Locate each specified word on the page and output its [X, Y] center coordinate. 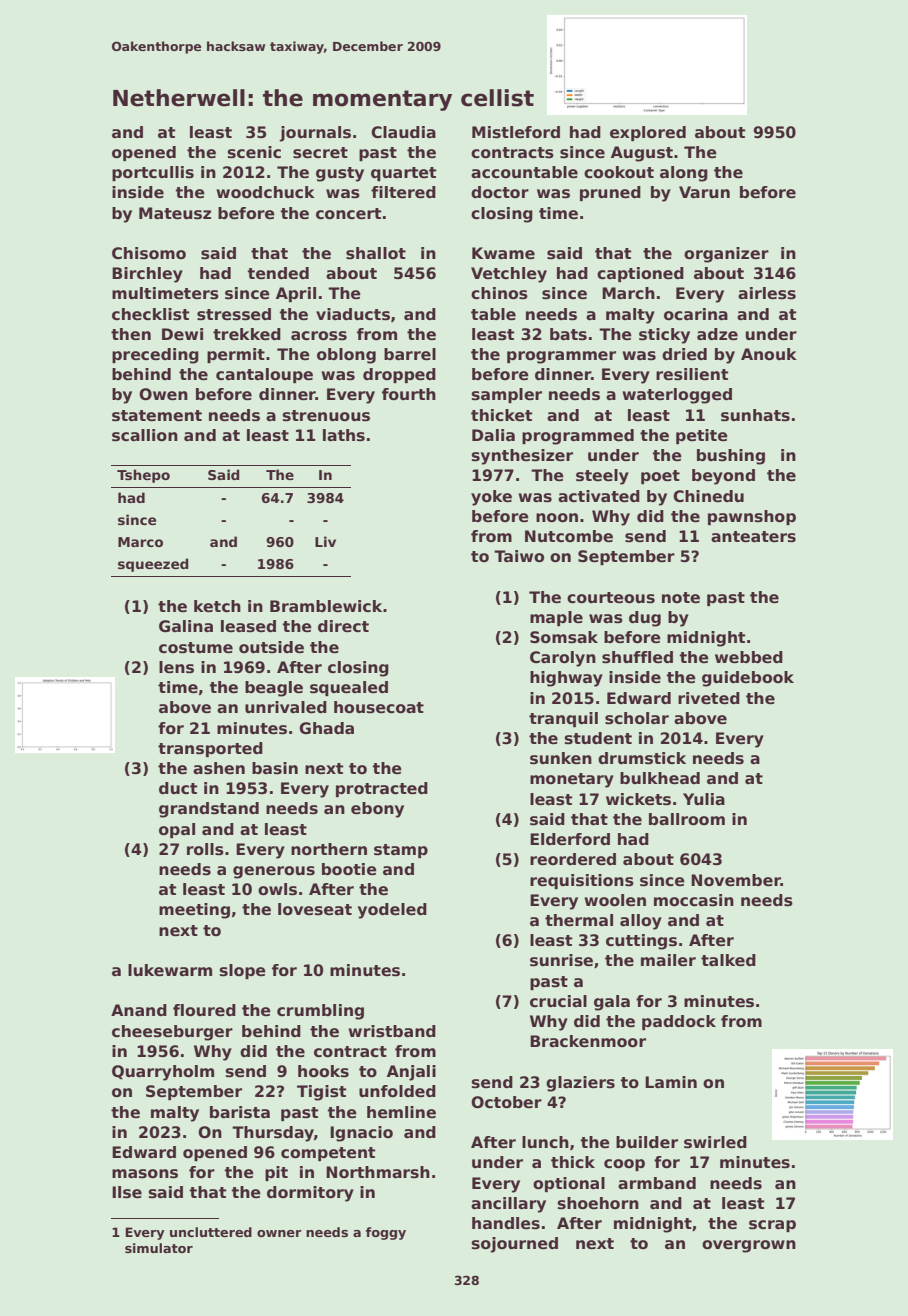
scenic [254, 152]
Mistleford [516, 132]
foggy [386, 1233]
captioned [640, 274]
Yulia [704, 799]
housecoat [379, 707]
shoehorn [598, 1203]
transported [210, 749]
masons [145, 1174]
